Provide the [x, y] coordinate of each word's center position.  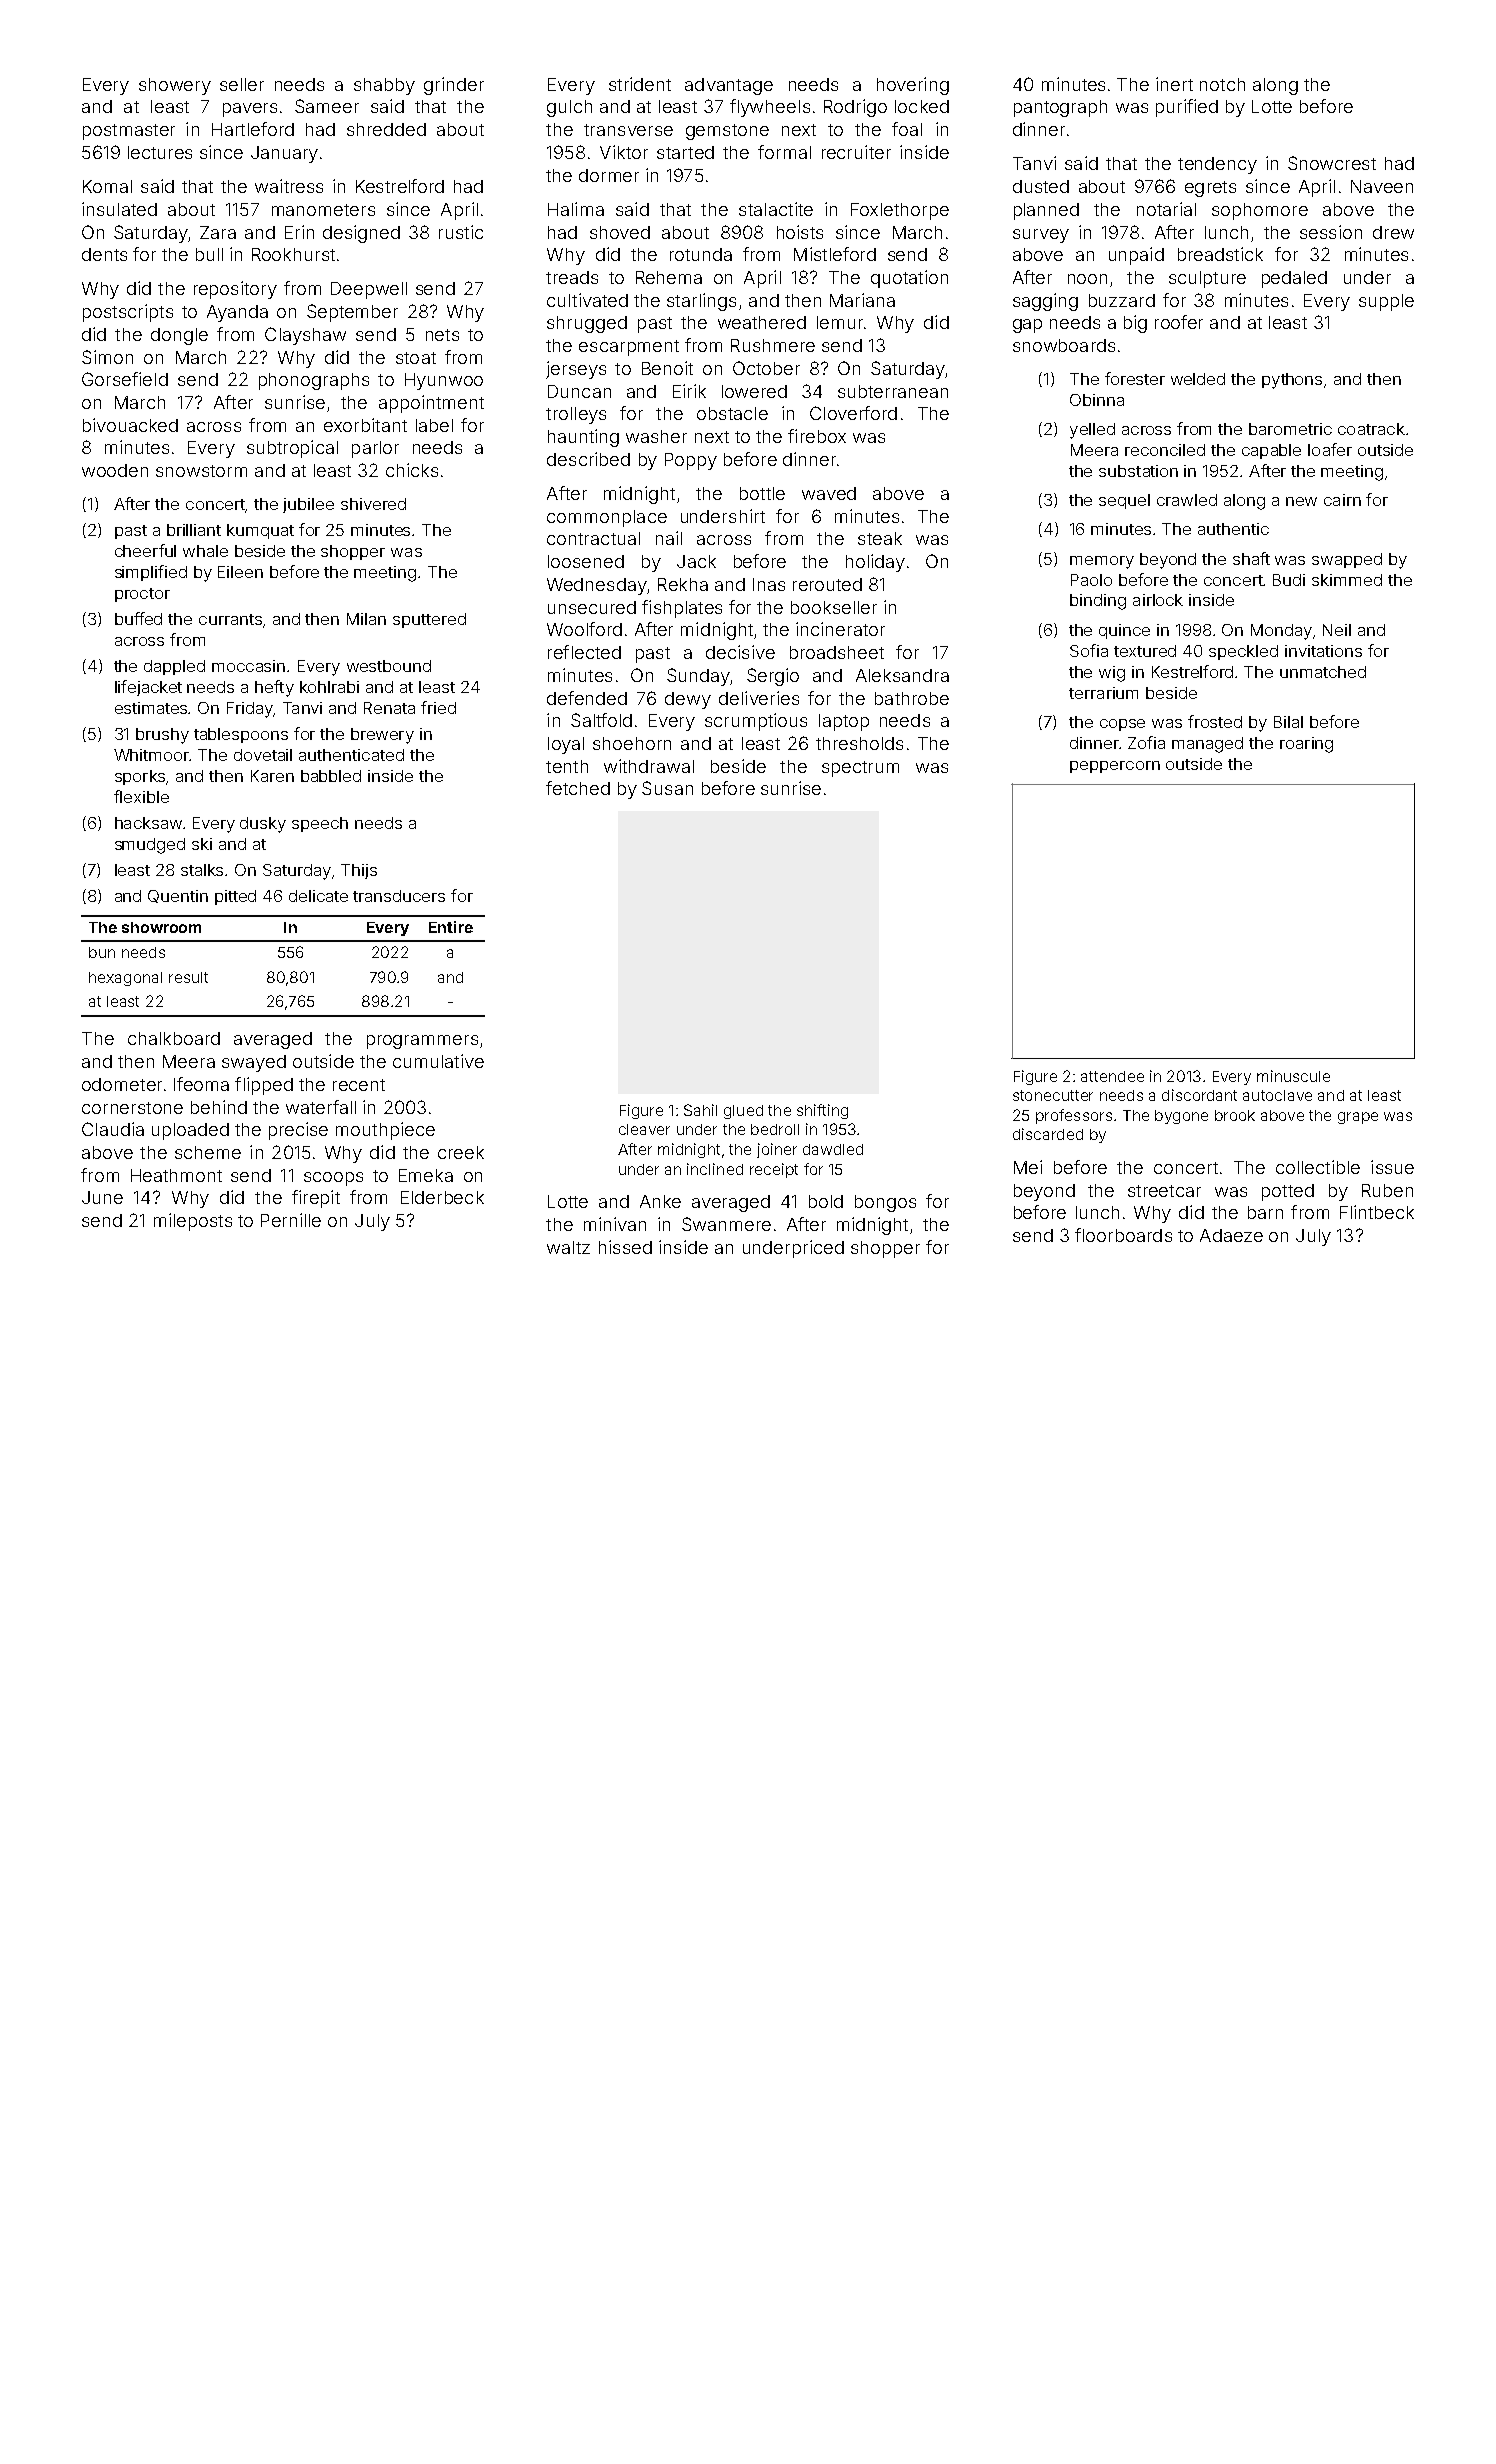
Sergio [773, 677]
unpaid [1136, 256]
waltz [568, 1247]
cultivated [587, 300]
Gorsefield [125, 379]
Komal [107, 186]
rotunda [701, 254]
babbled [331, 776]
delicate [318, 896]
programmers [422, 1042]
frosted [1215, 721]
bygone [1181, 1117]
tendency [1217, 165]
